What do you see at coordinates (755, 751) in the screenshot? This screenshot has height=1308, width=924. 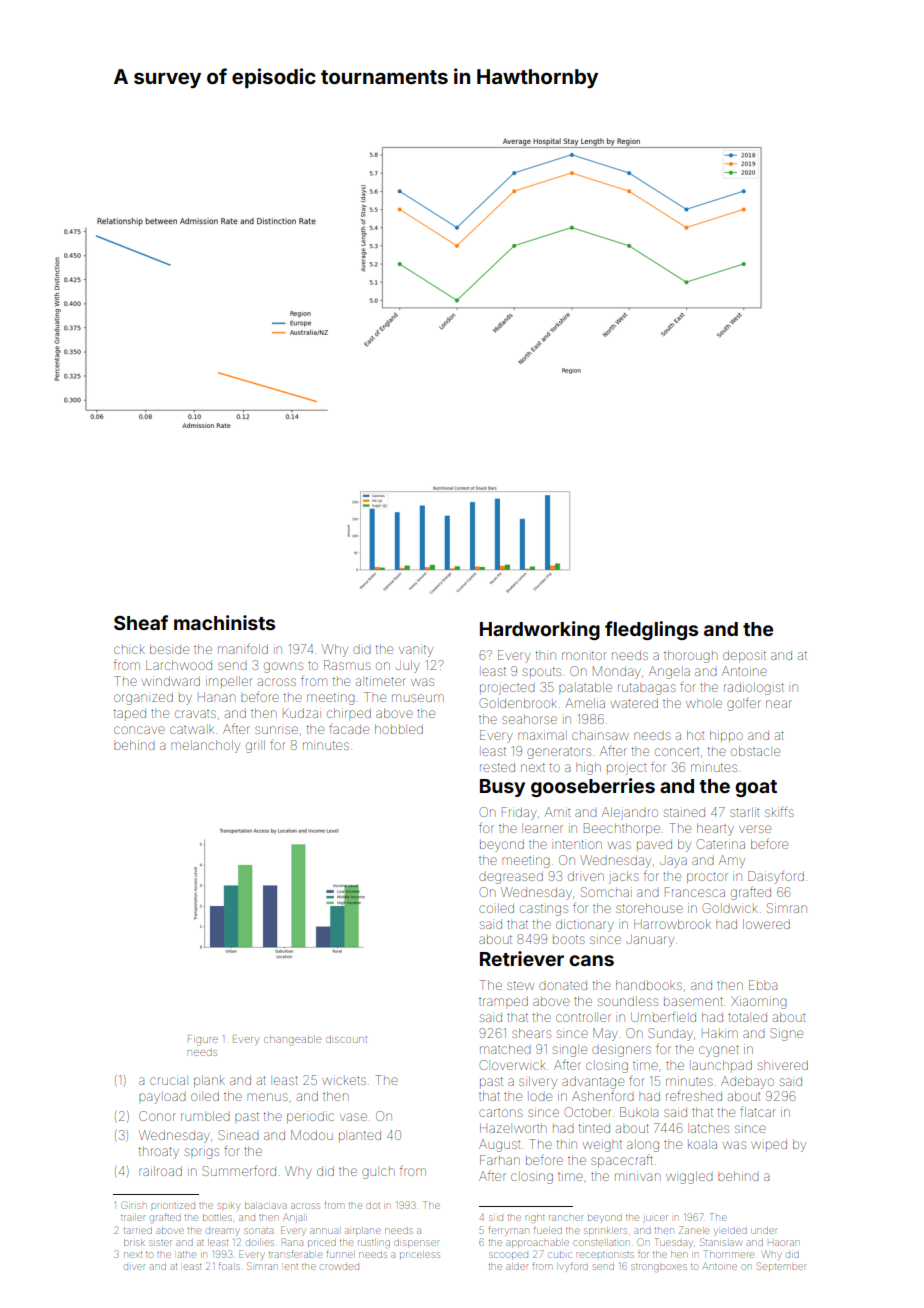 I see `obstacle` at bounding box center [755, 751].
